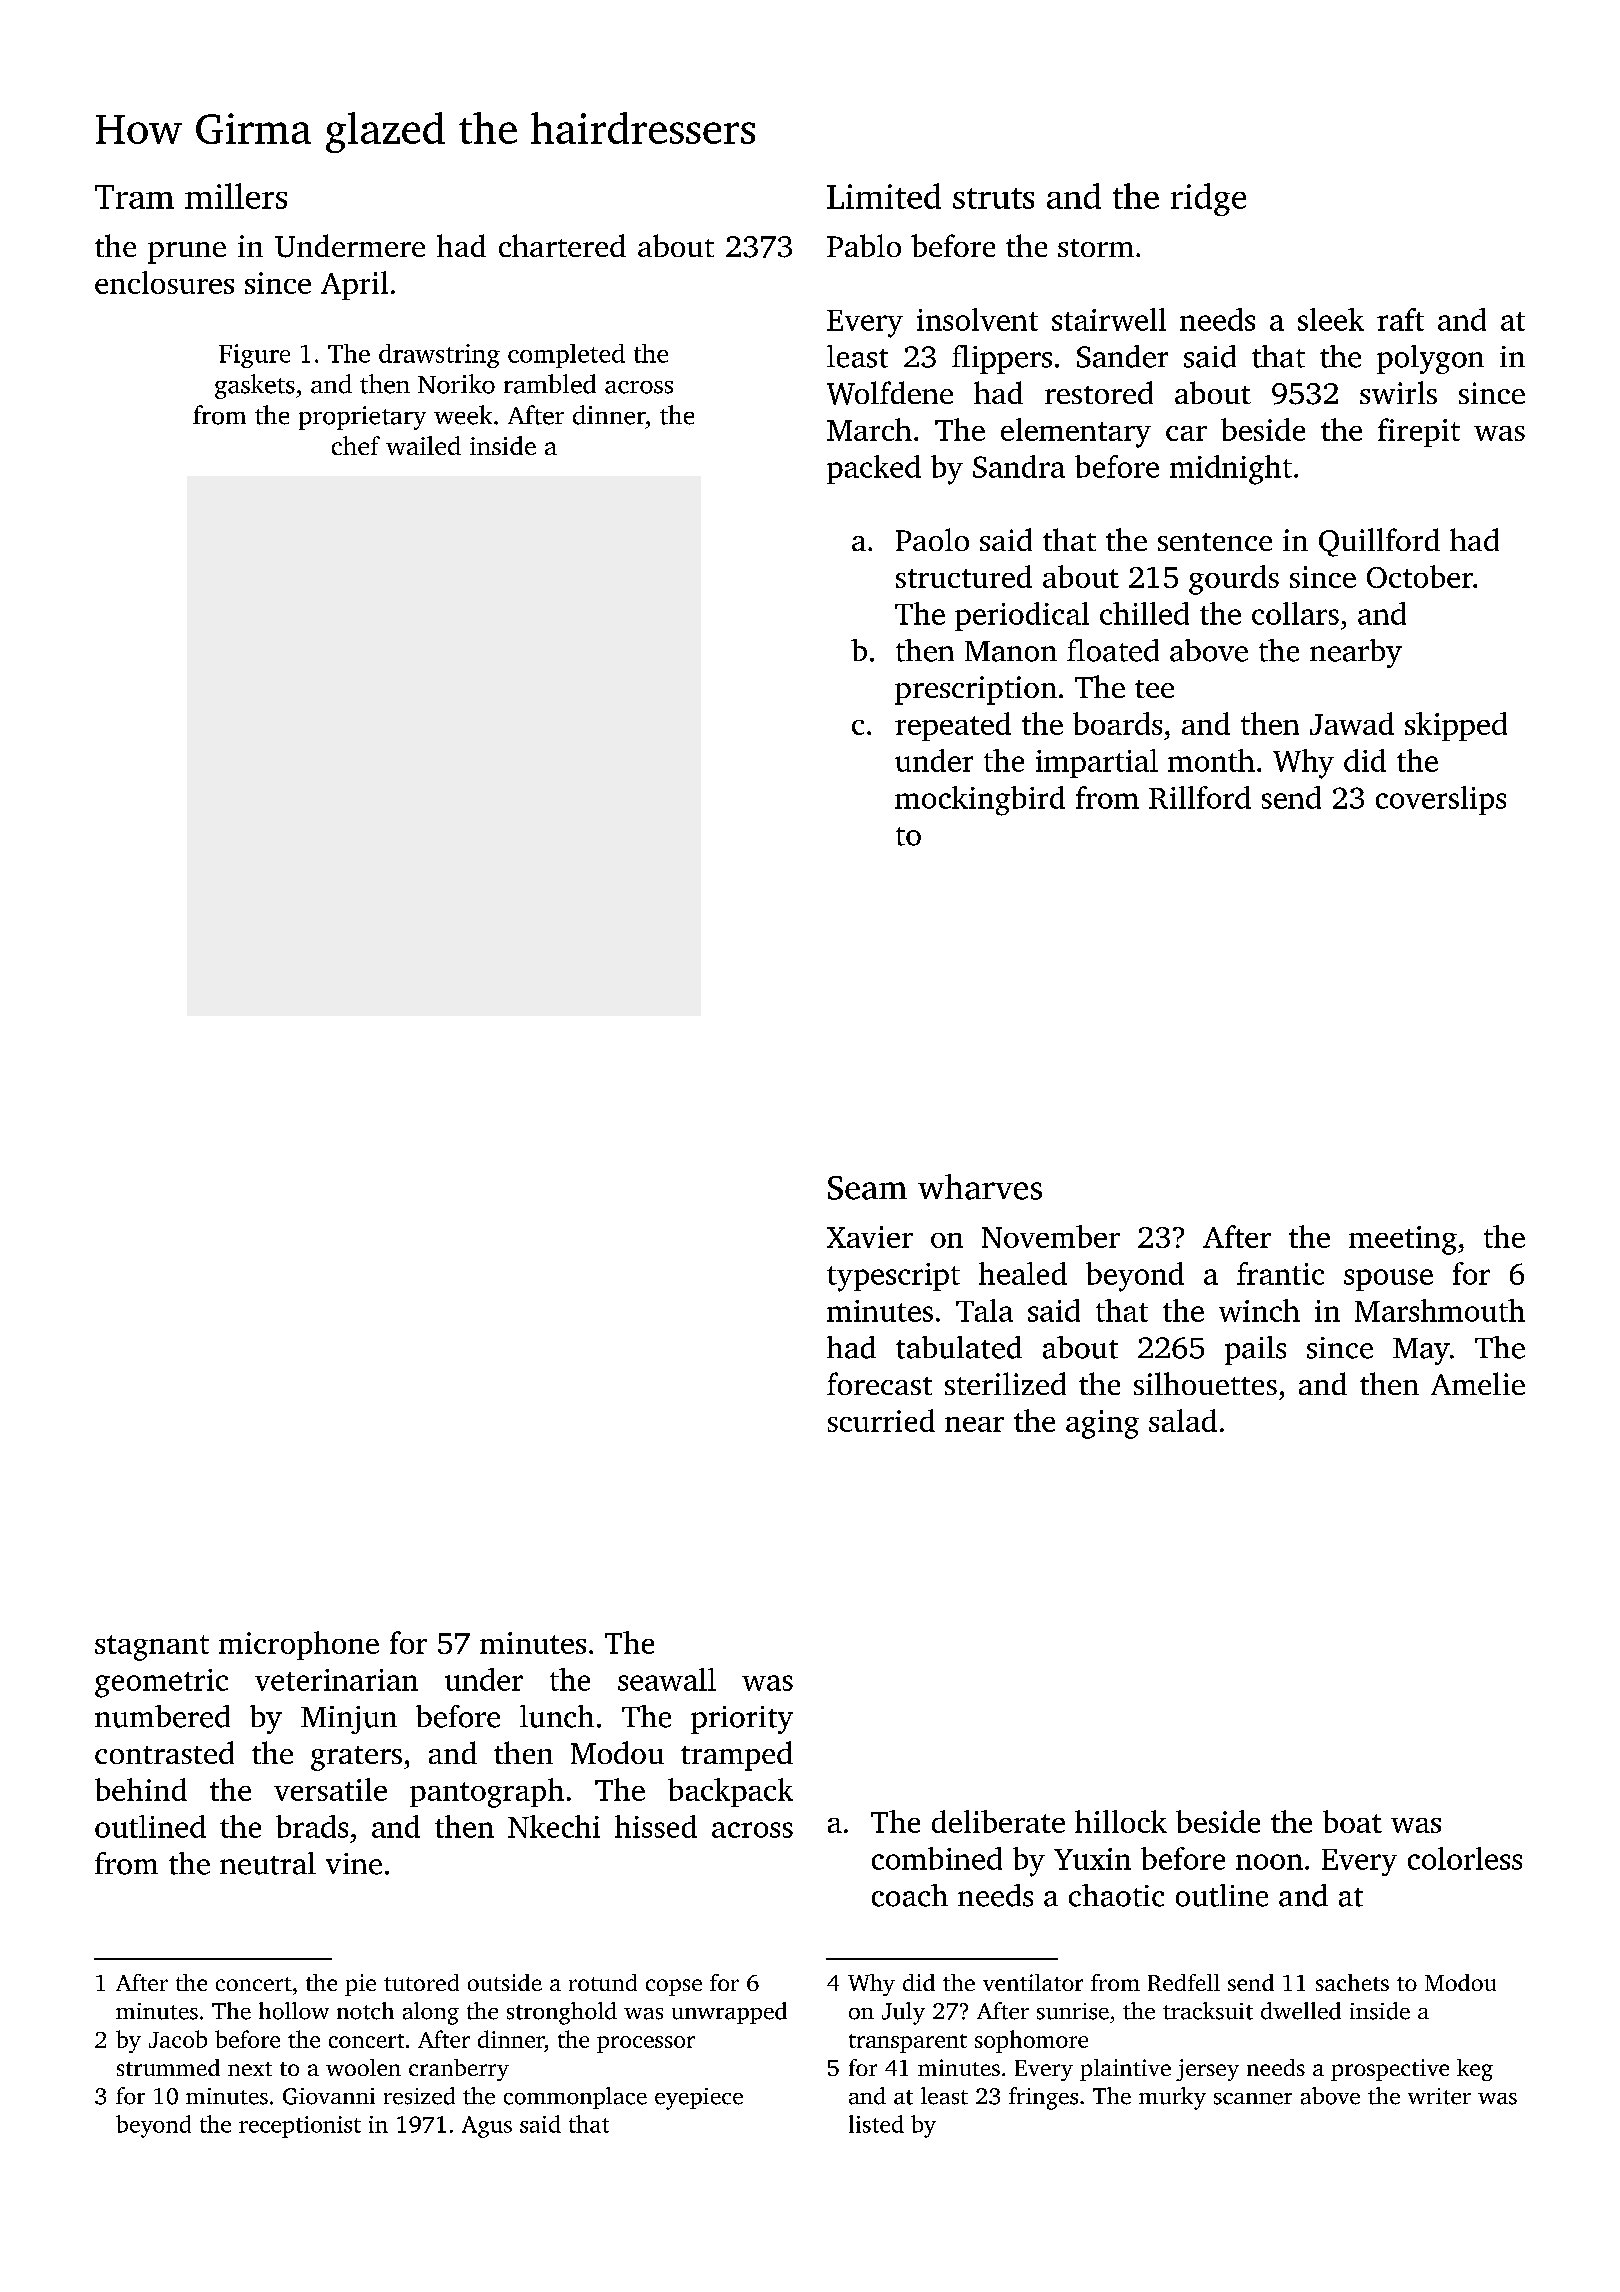 The height and width of the screenshot is (2292, 1620). What do you see at coordinates (1183, 1420) in the screenshot?
I see `salad` at bounding box center [1183, 1420].
